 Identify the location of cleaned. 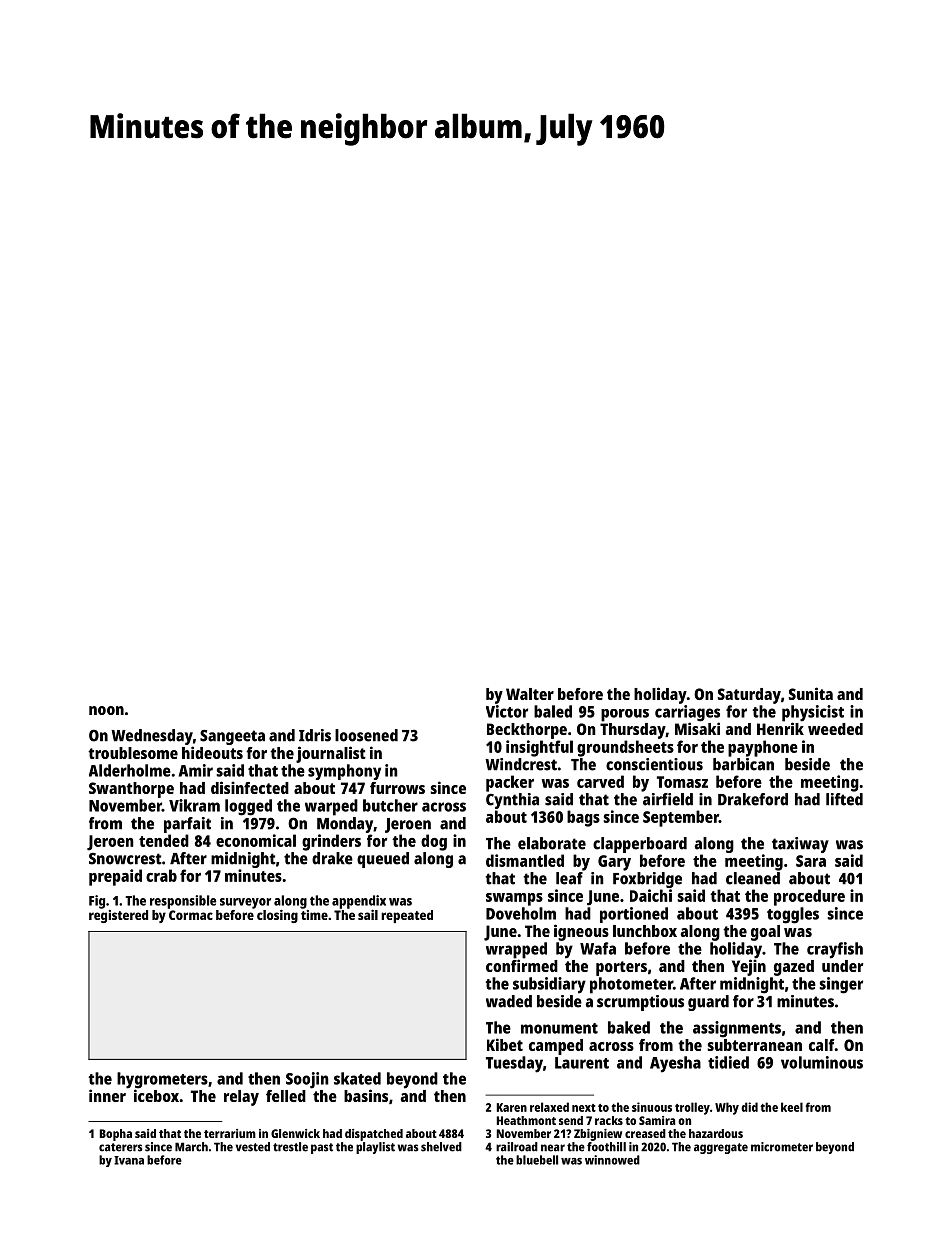
(753, 878).
